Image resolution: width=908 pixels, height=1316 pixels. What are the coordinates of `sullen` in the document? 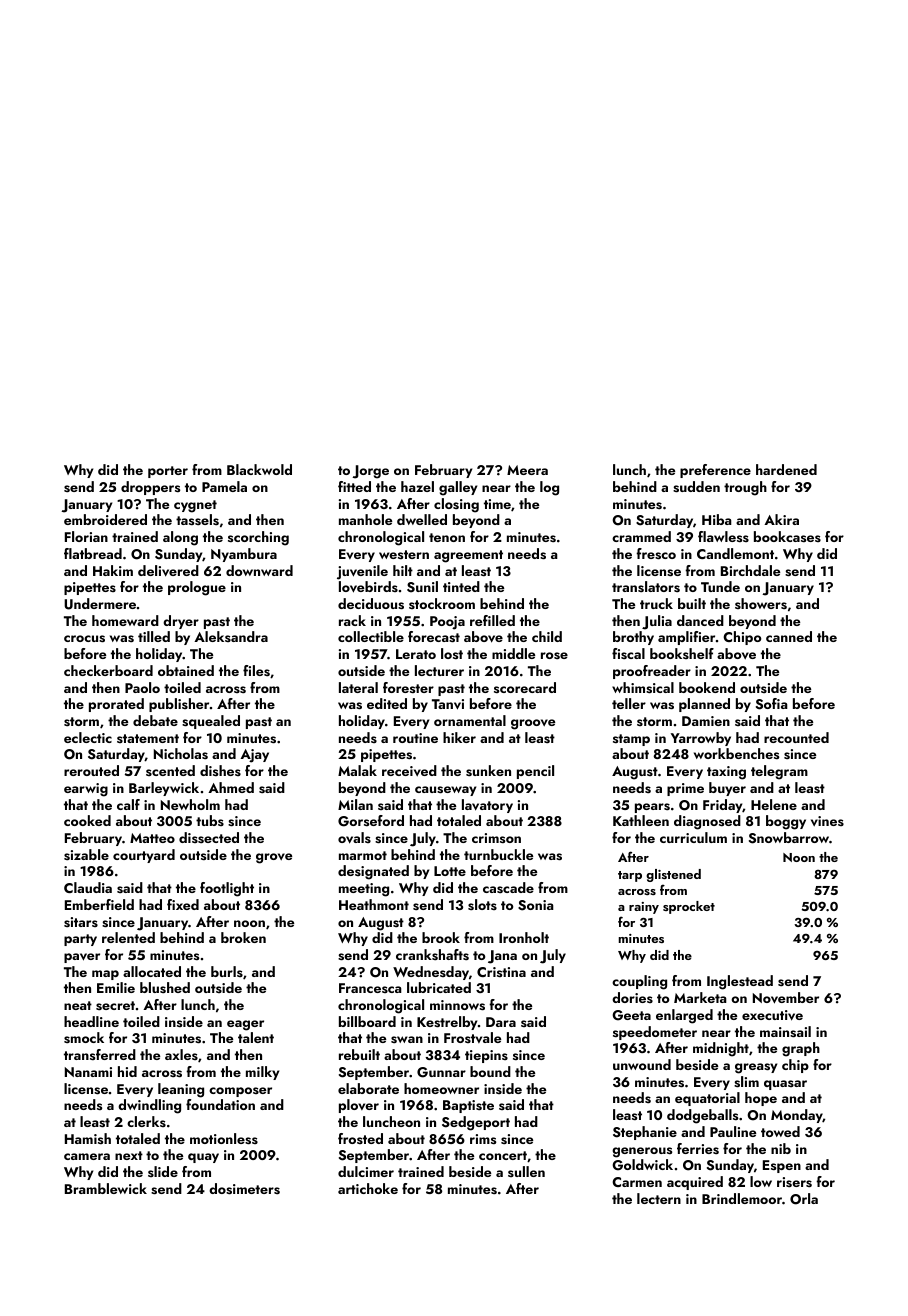 It's located at (526, 1171).
